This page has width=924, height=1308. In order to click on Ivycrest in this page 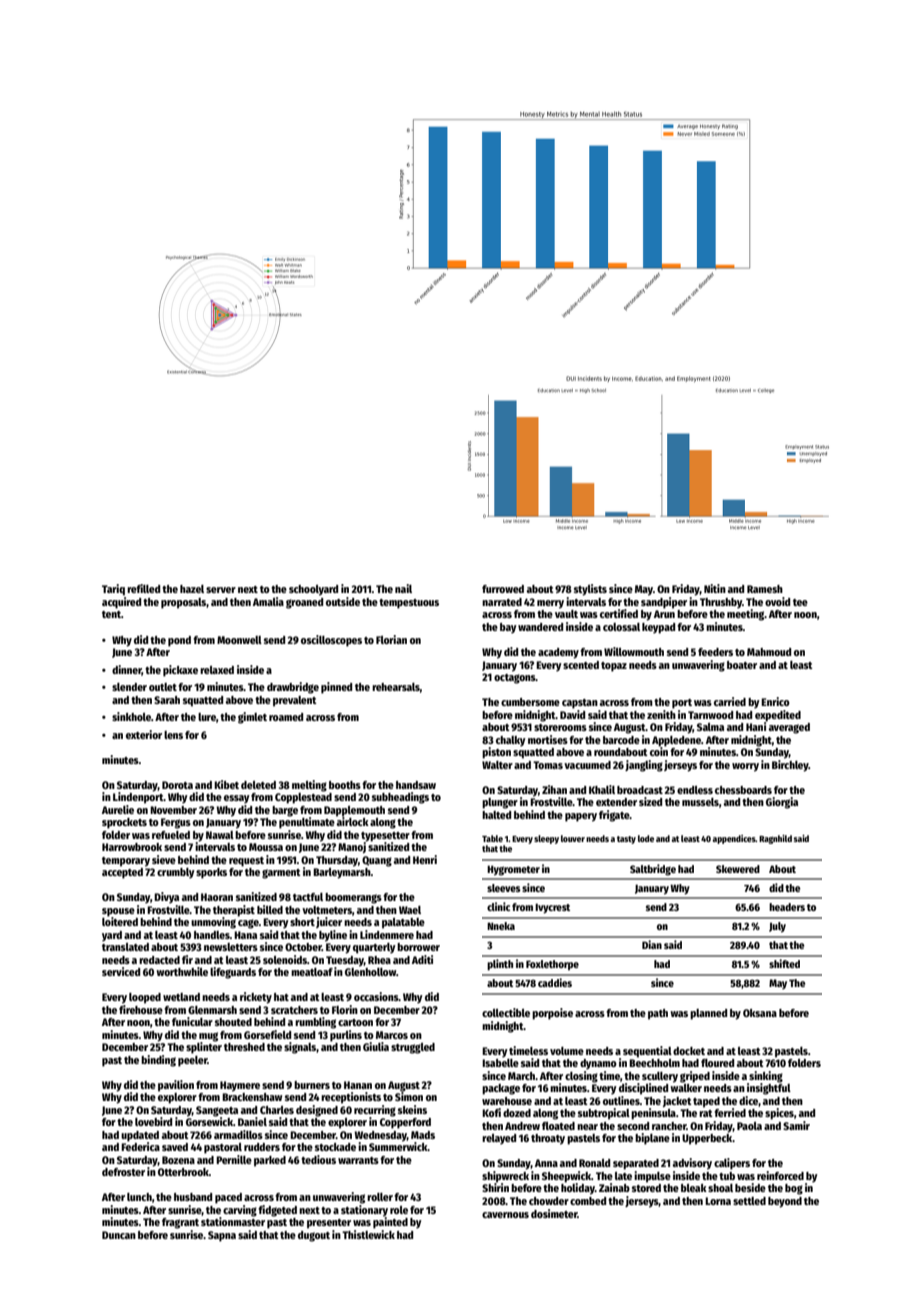, I will do `click(552, 908)`.
